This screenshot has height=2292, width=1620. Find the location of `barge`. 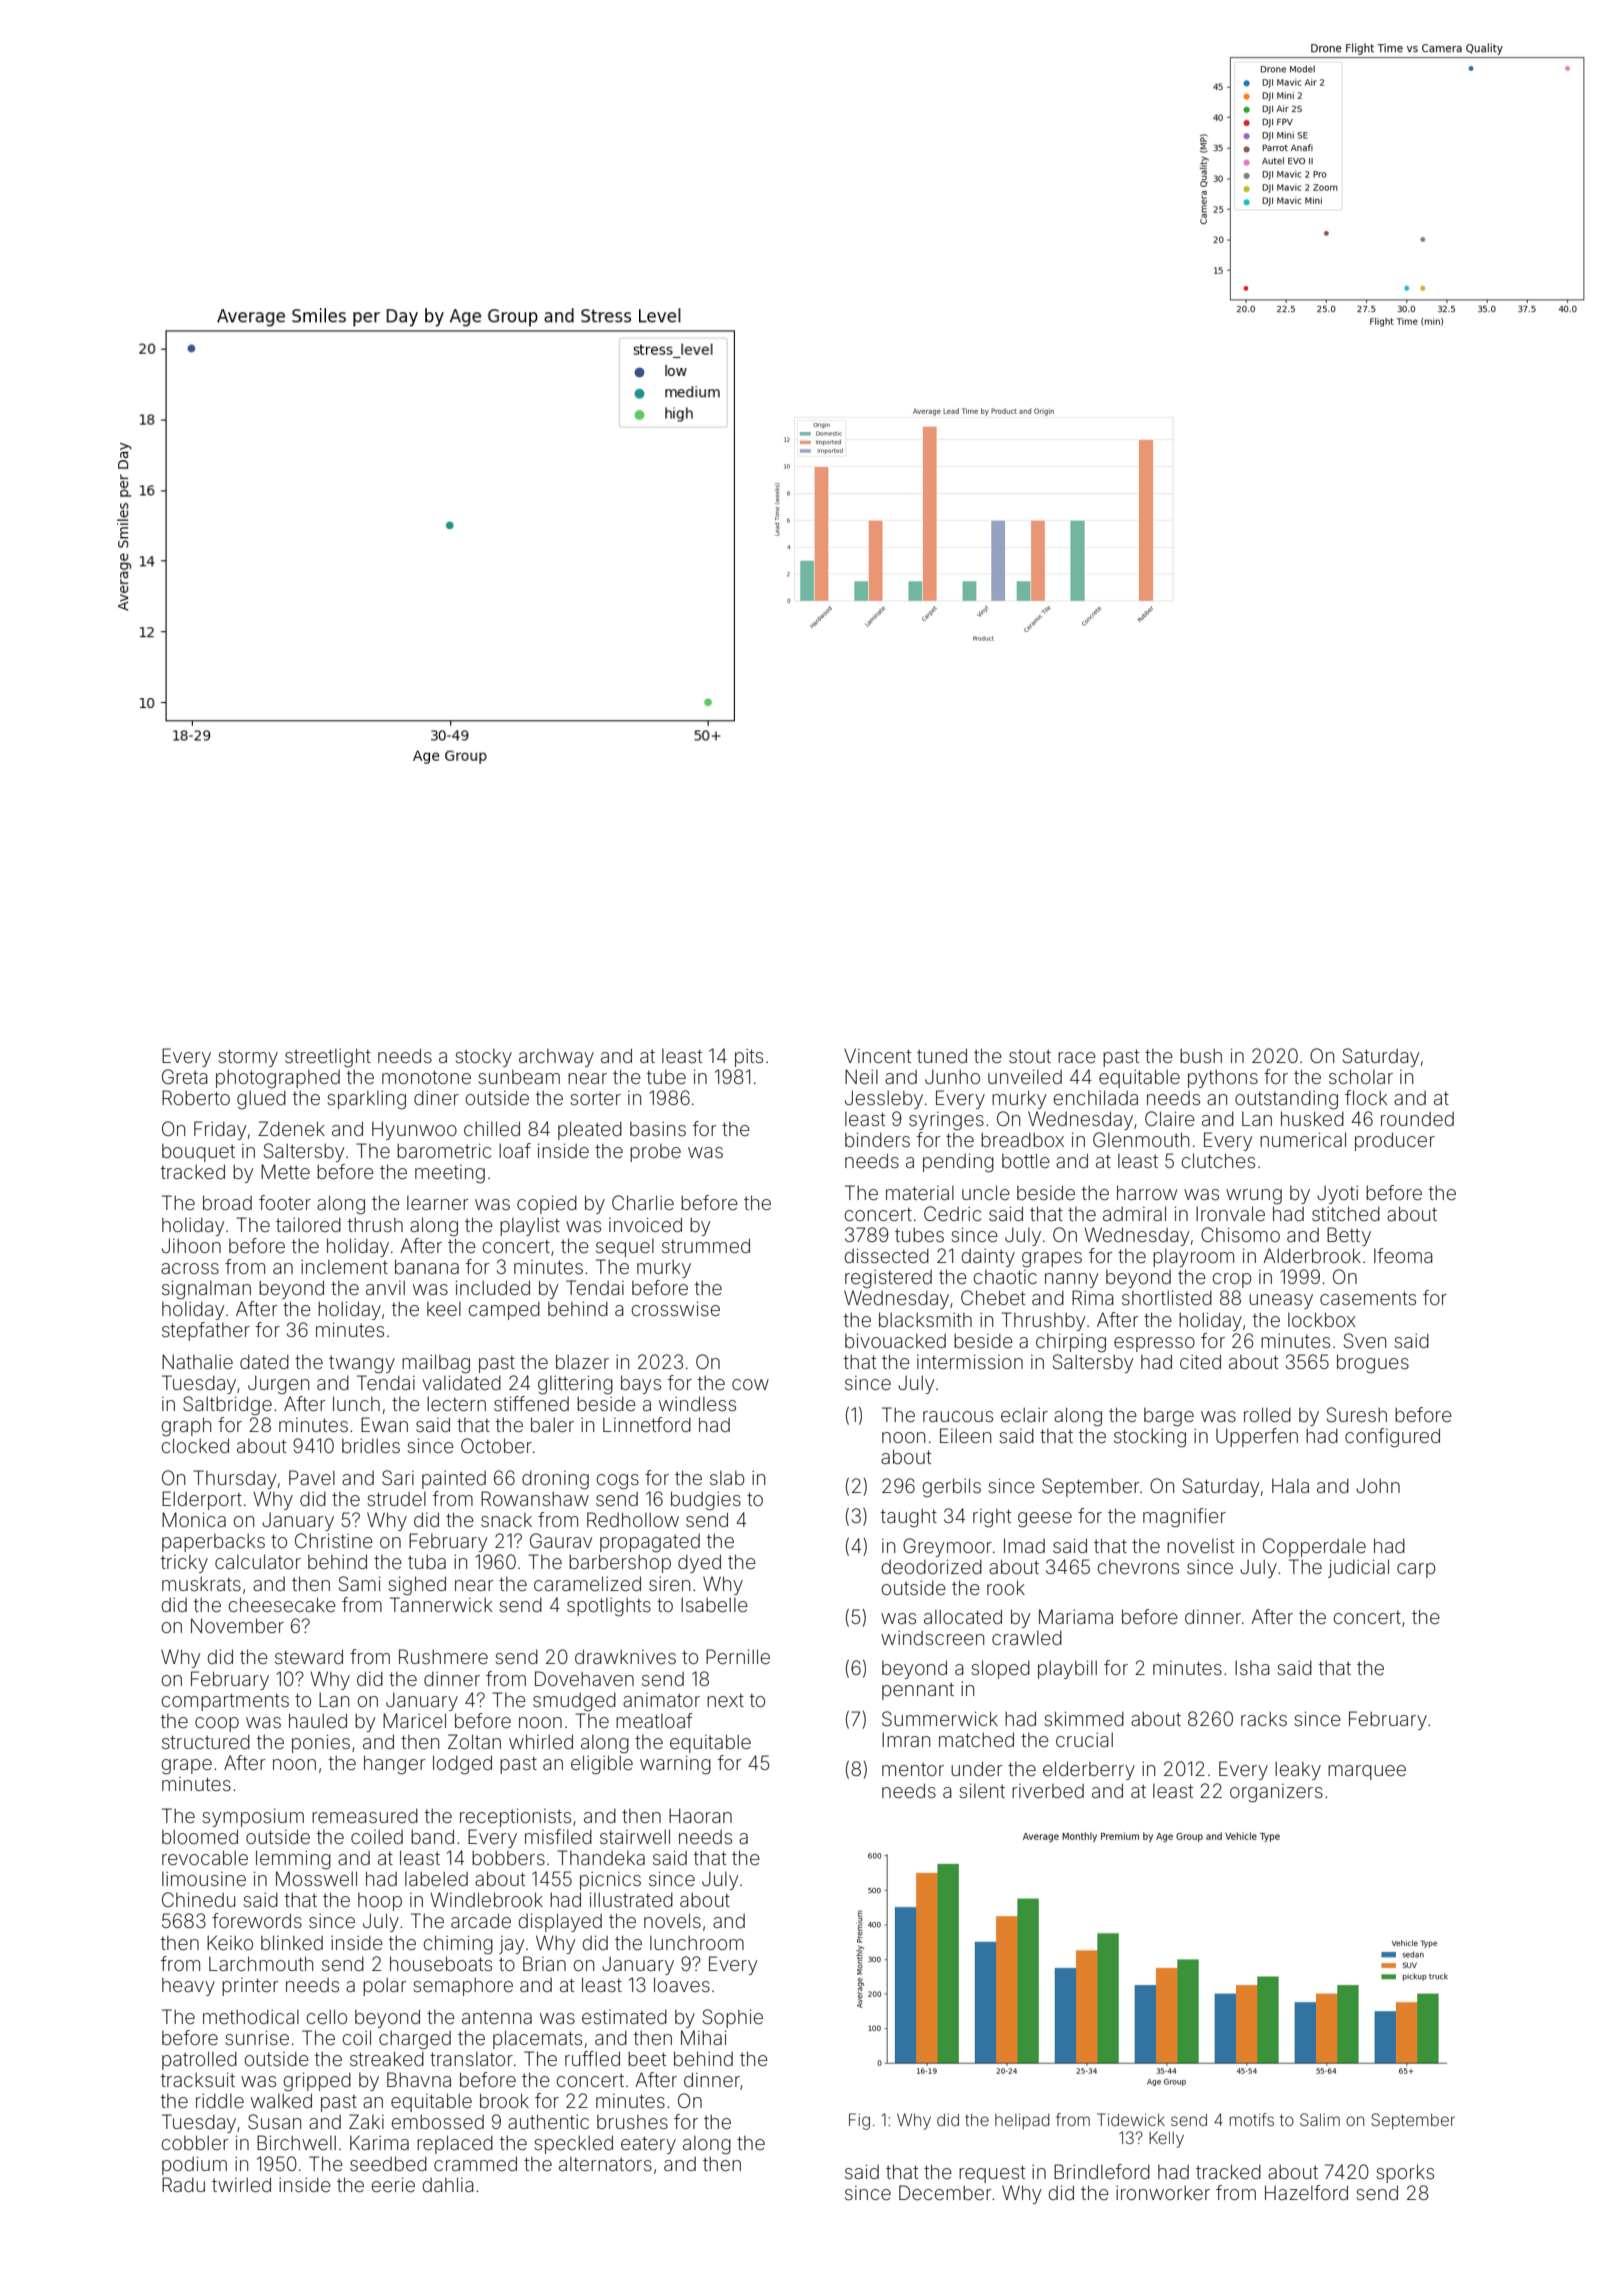

barge is located at coordinates (1169, 1417).
